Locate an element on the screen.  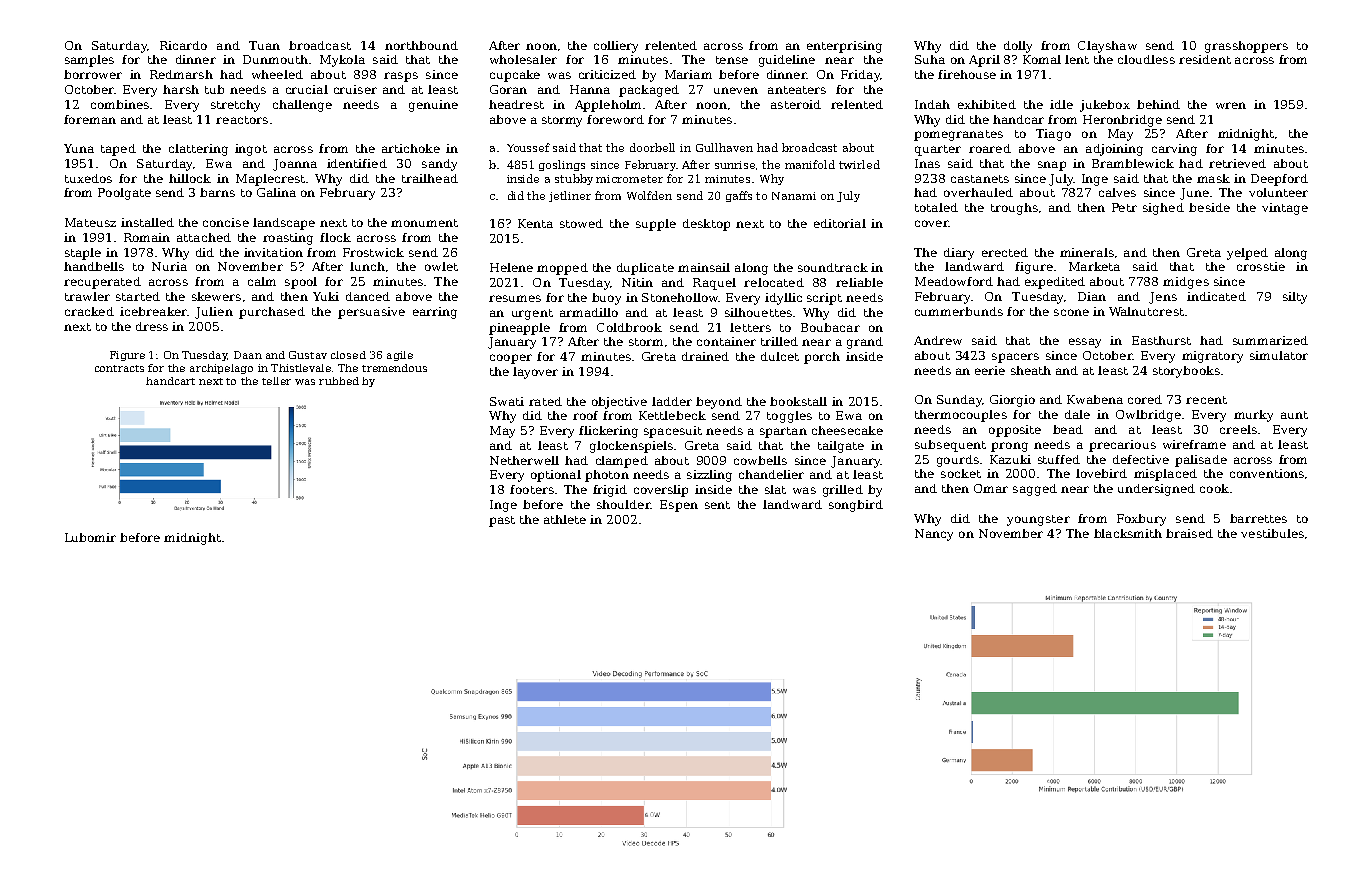
danced is located at coordinates (368, 296).
